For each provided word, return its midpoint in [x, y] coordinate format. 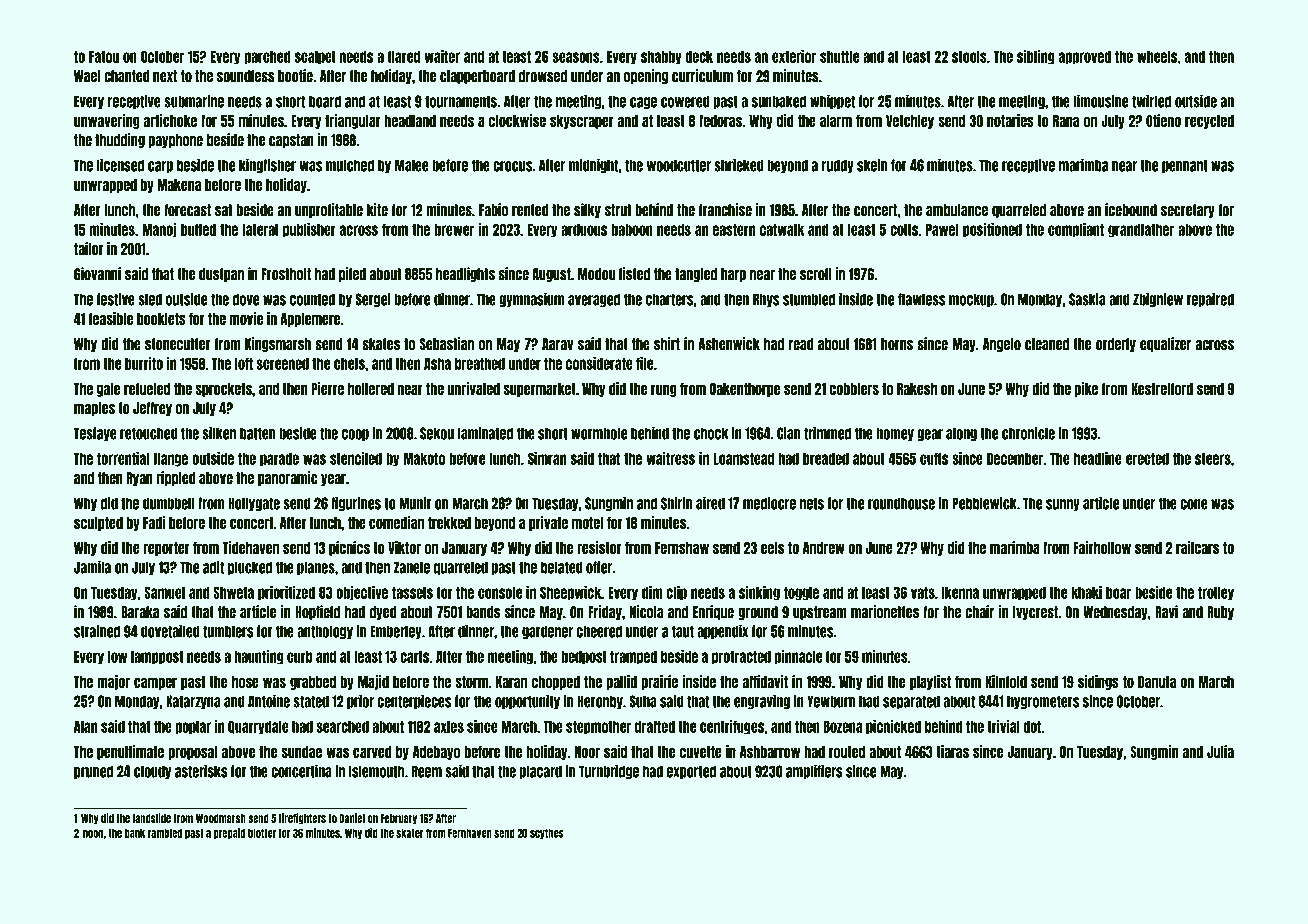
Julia [1220, 751]
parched [267, 57]
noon [93, 834]
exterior [794, 56]
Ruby [1220, 613]
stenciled [356, 458]
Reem [427, 771]
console [500, 593]
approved [1085, 58]
